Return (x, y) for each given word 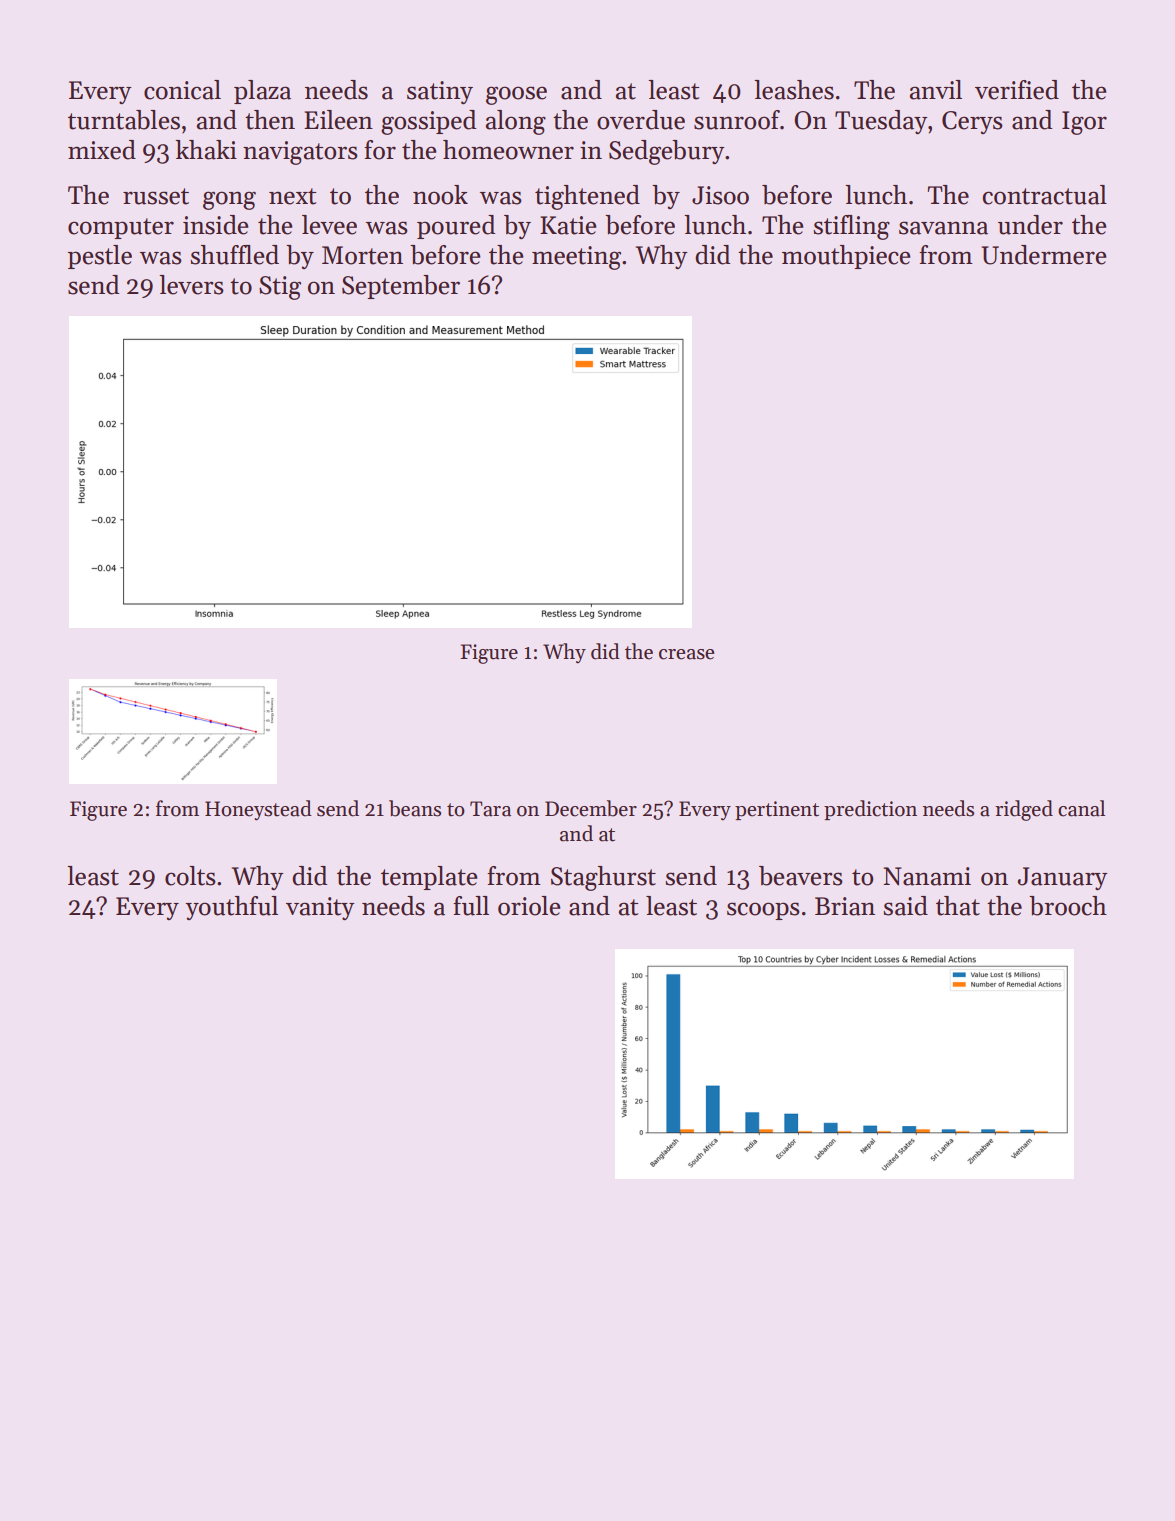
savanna (943, 228)
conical (182, 90)
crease (686, 654)
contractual (1044, 195)
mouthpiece (846, 257)
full (471, 906)
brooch (1068, 906)
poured (456, 227)
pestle (100, 257)
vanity (320, 908)
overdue (641, 120)
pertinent (777, 810)
